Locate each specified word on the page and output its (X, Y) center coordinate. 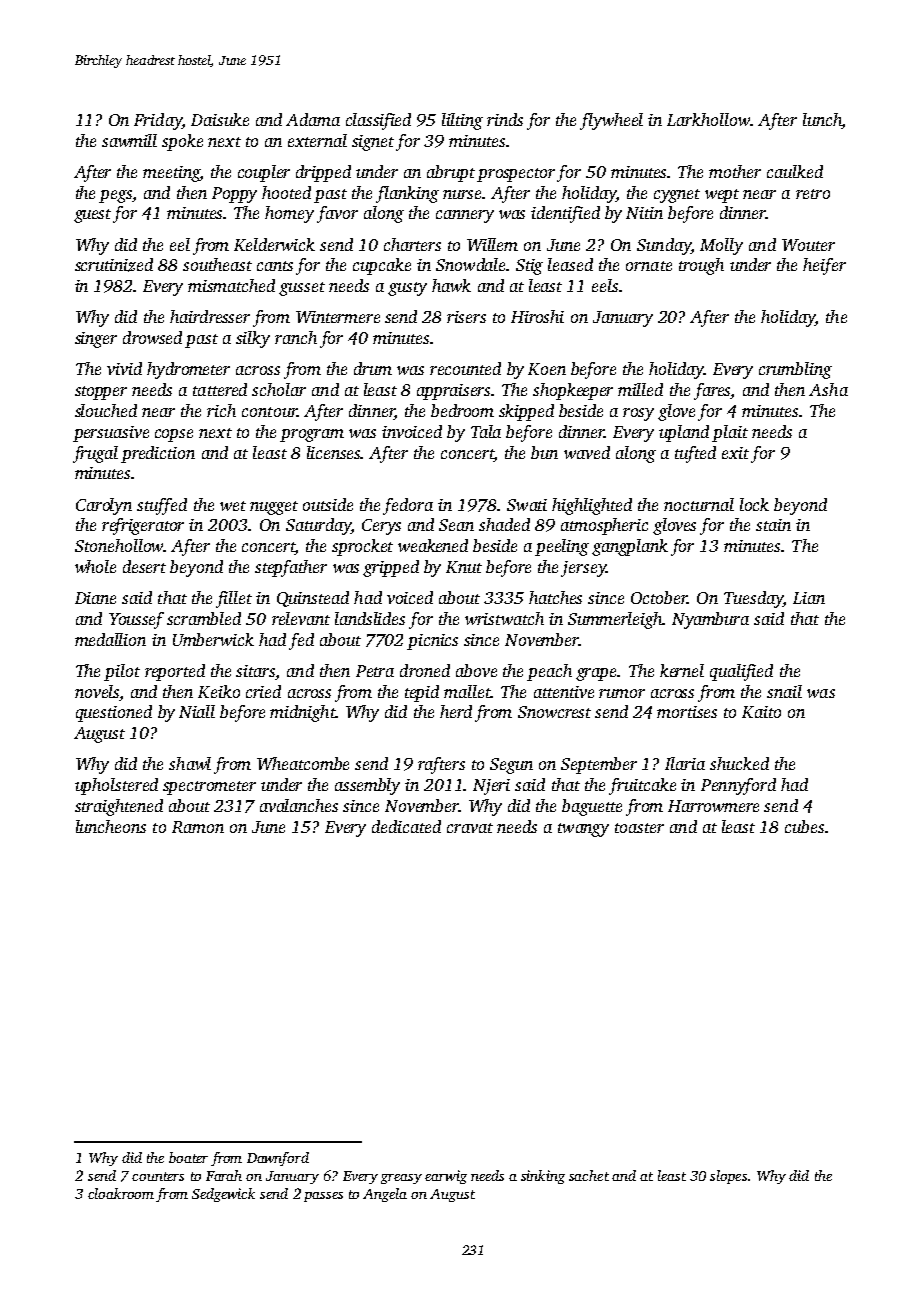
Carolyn (104, 506)
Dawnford (278, 1159)
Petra (375, 671)
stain (773, 525)
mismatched (231, 285)
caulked (795, 171)
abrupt (451, 173)
